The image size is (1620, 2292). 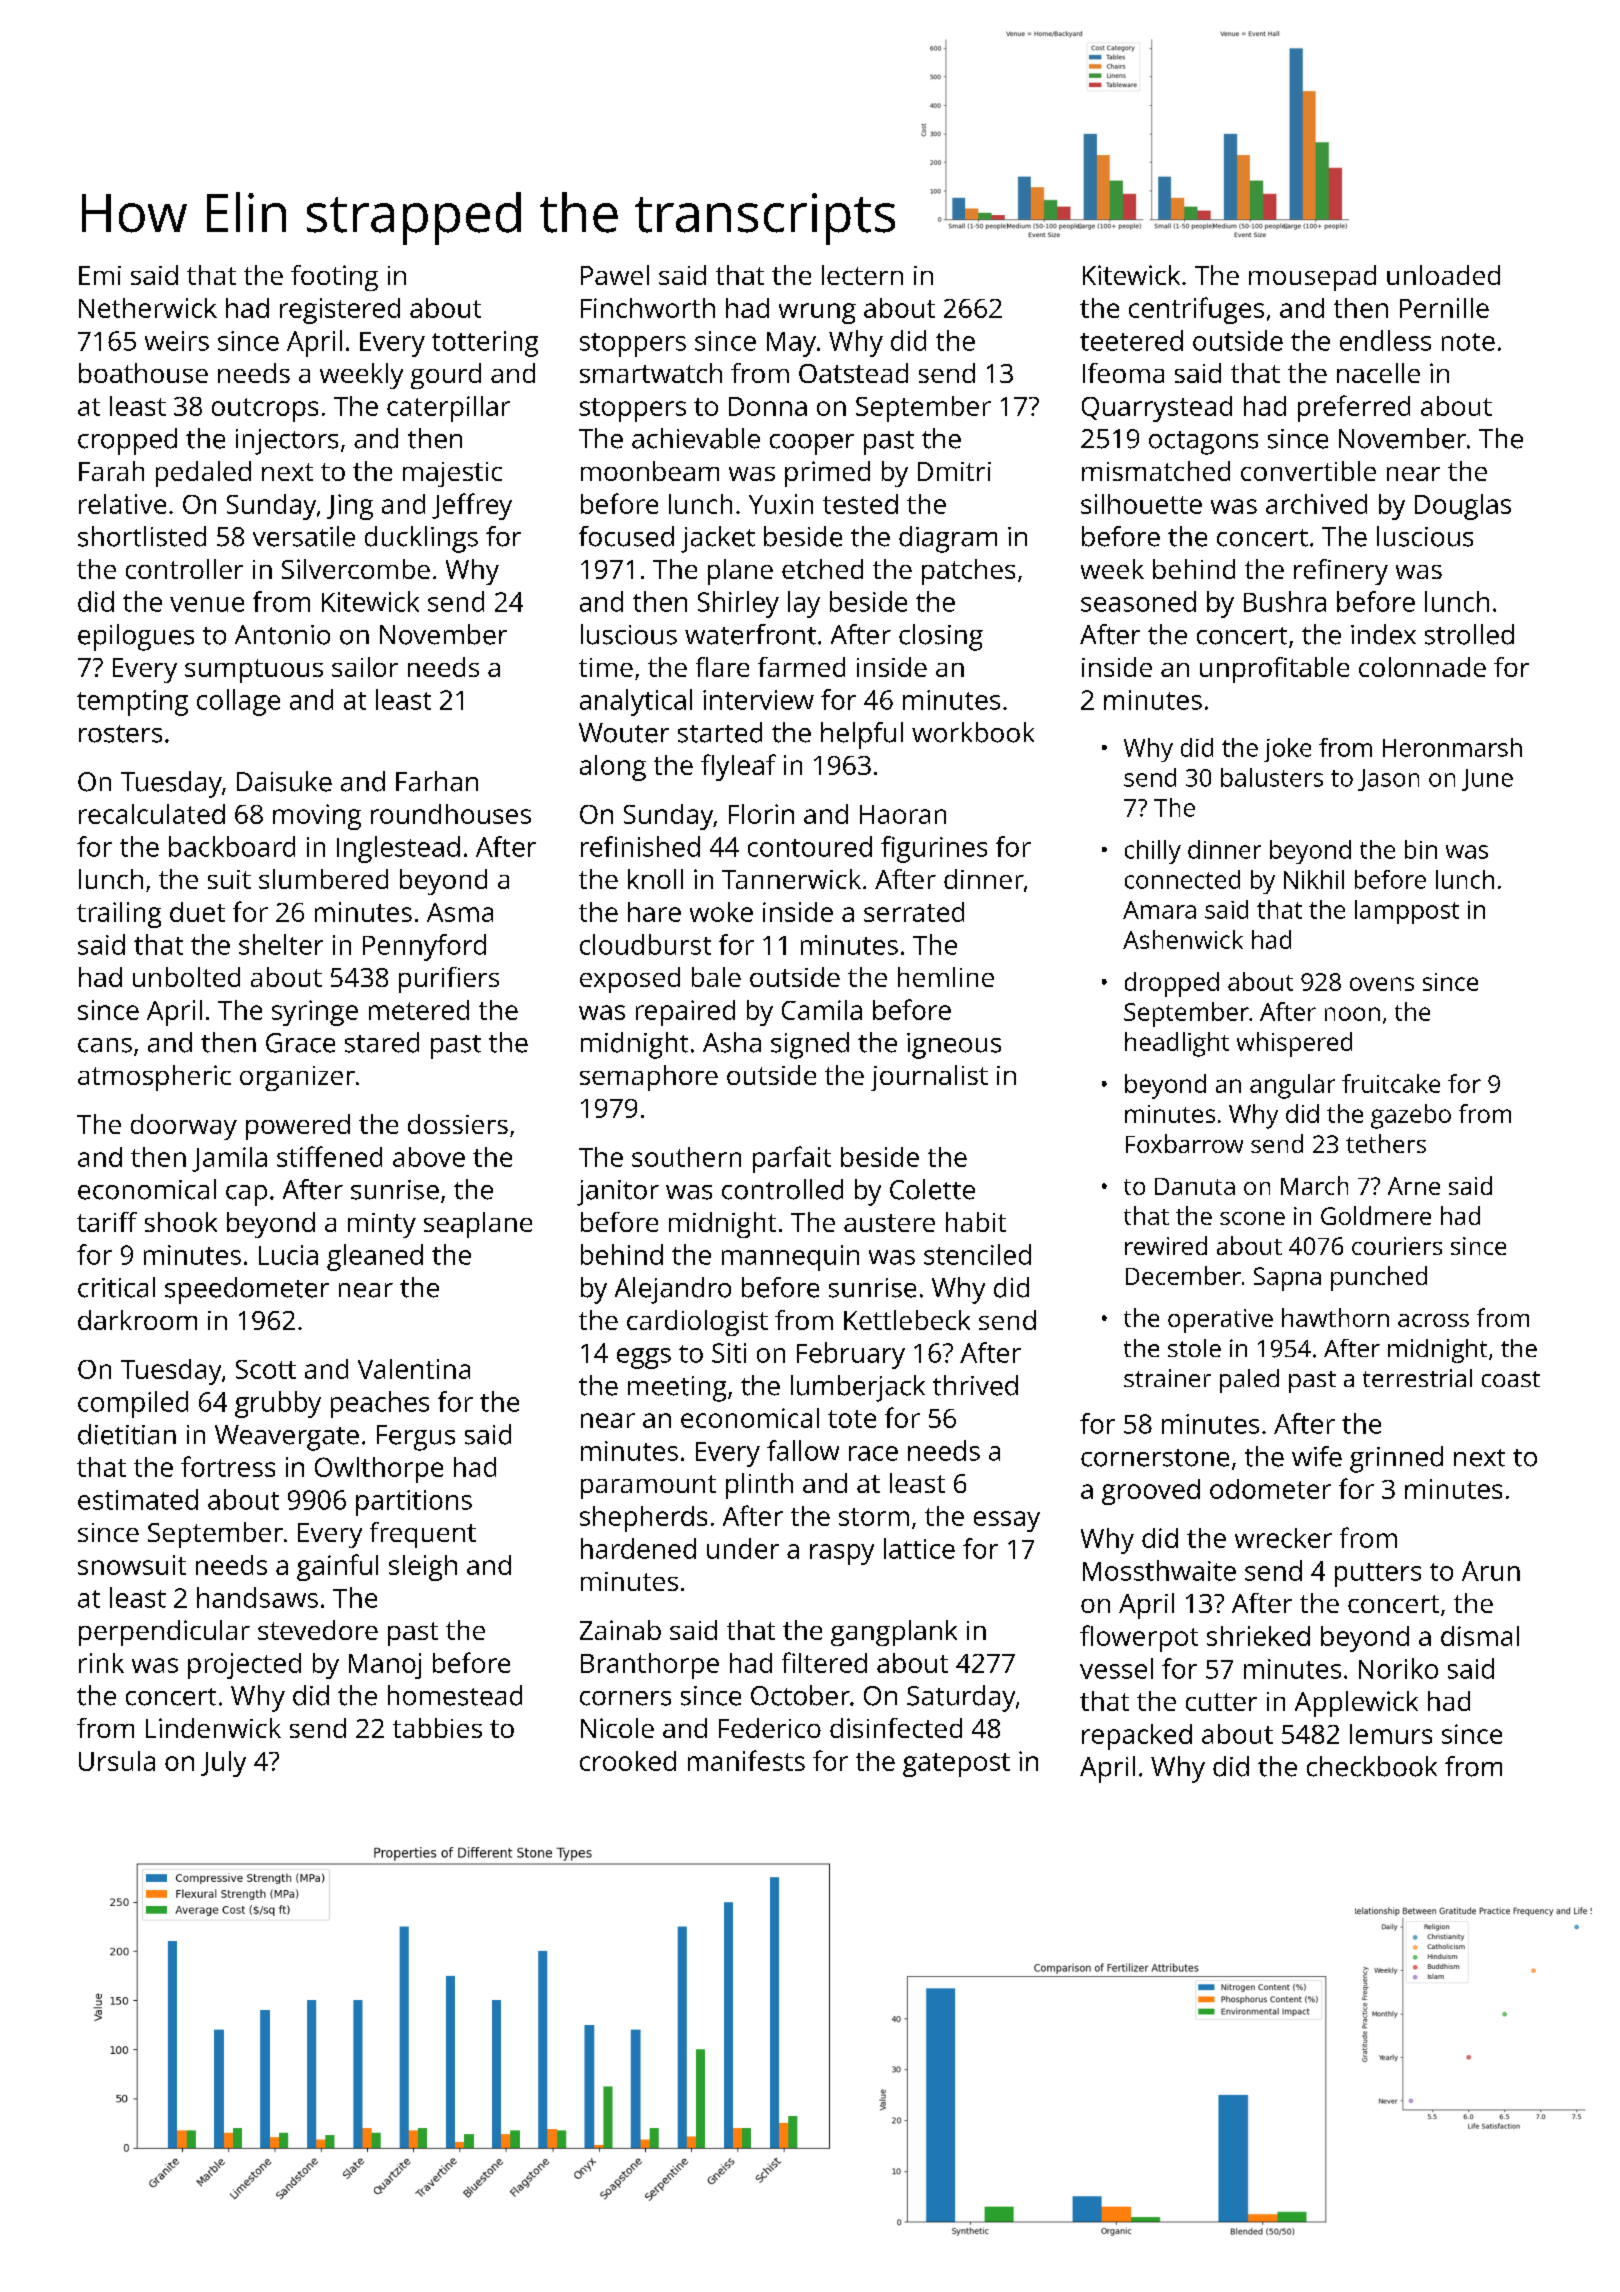 I want to click on atmospheric, so click(x=154, y=1078).
